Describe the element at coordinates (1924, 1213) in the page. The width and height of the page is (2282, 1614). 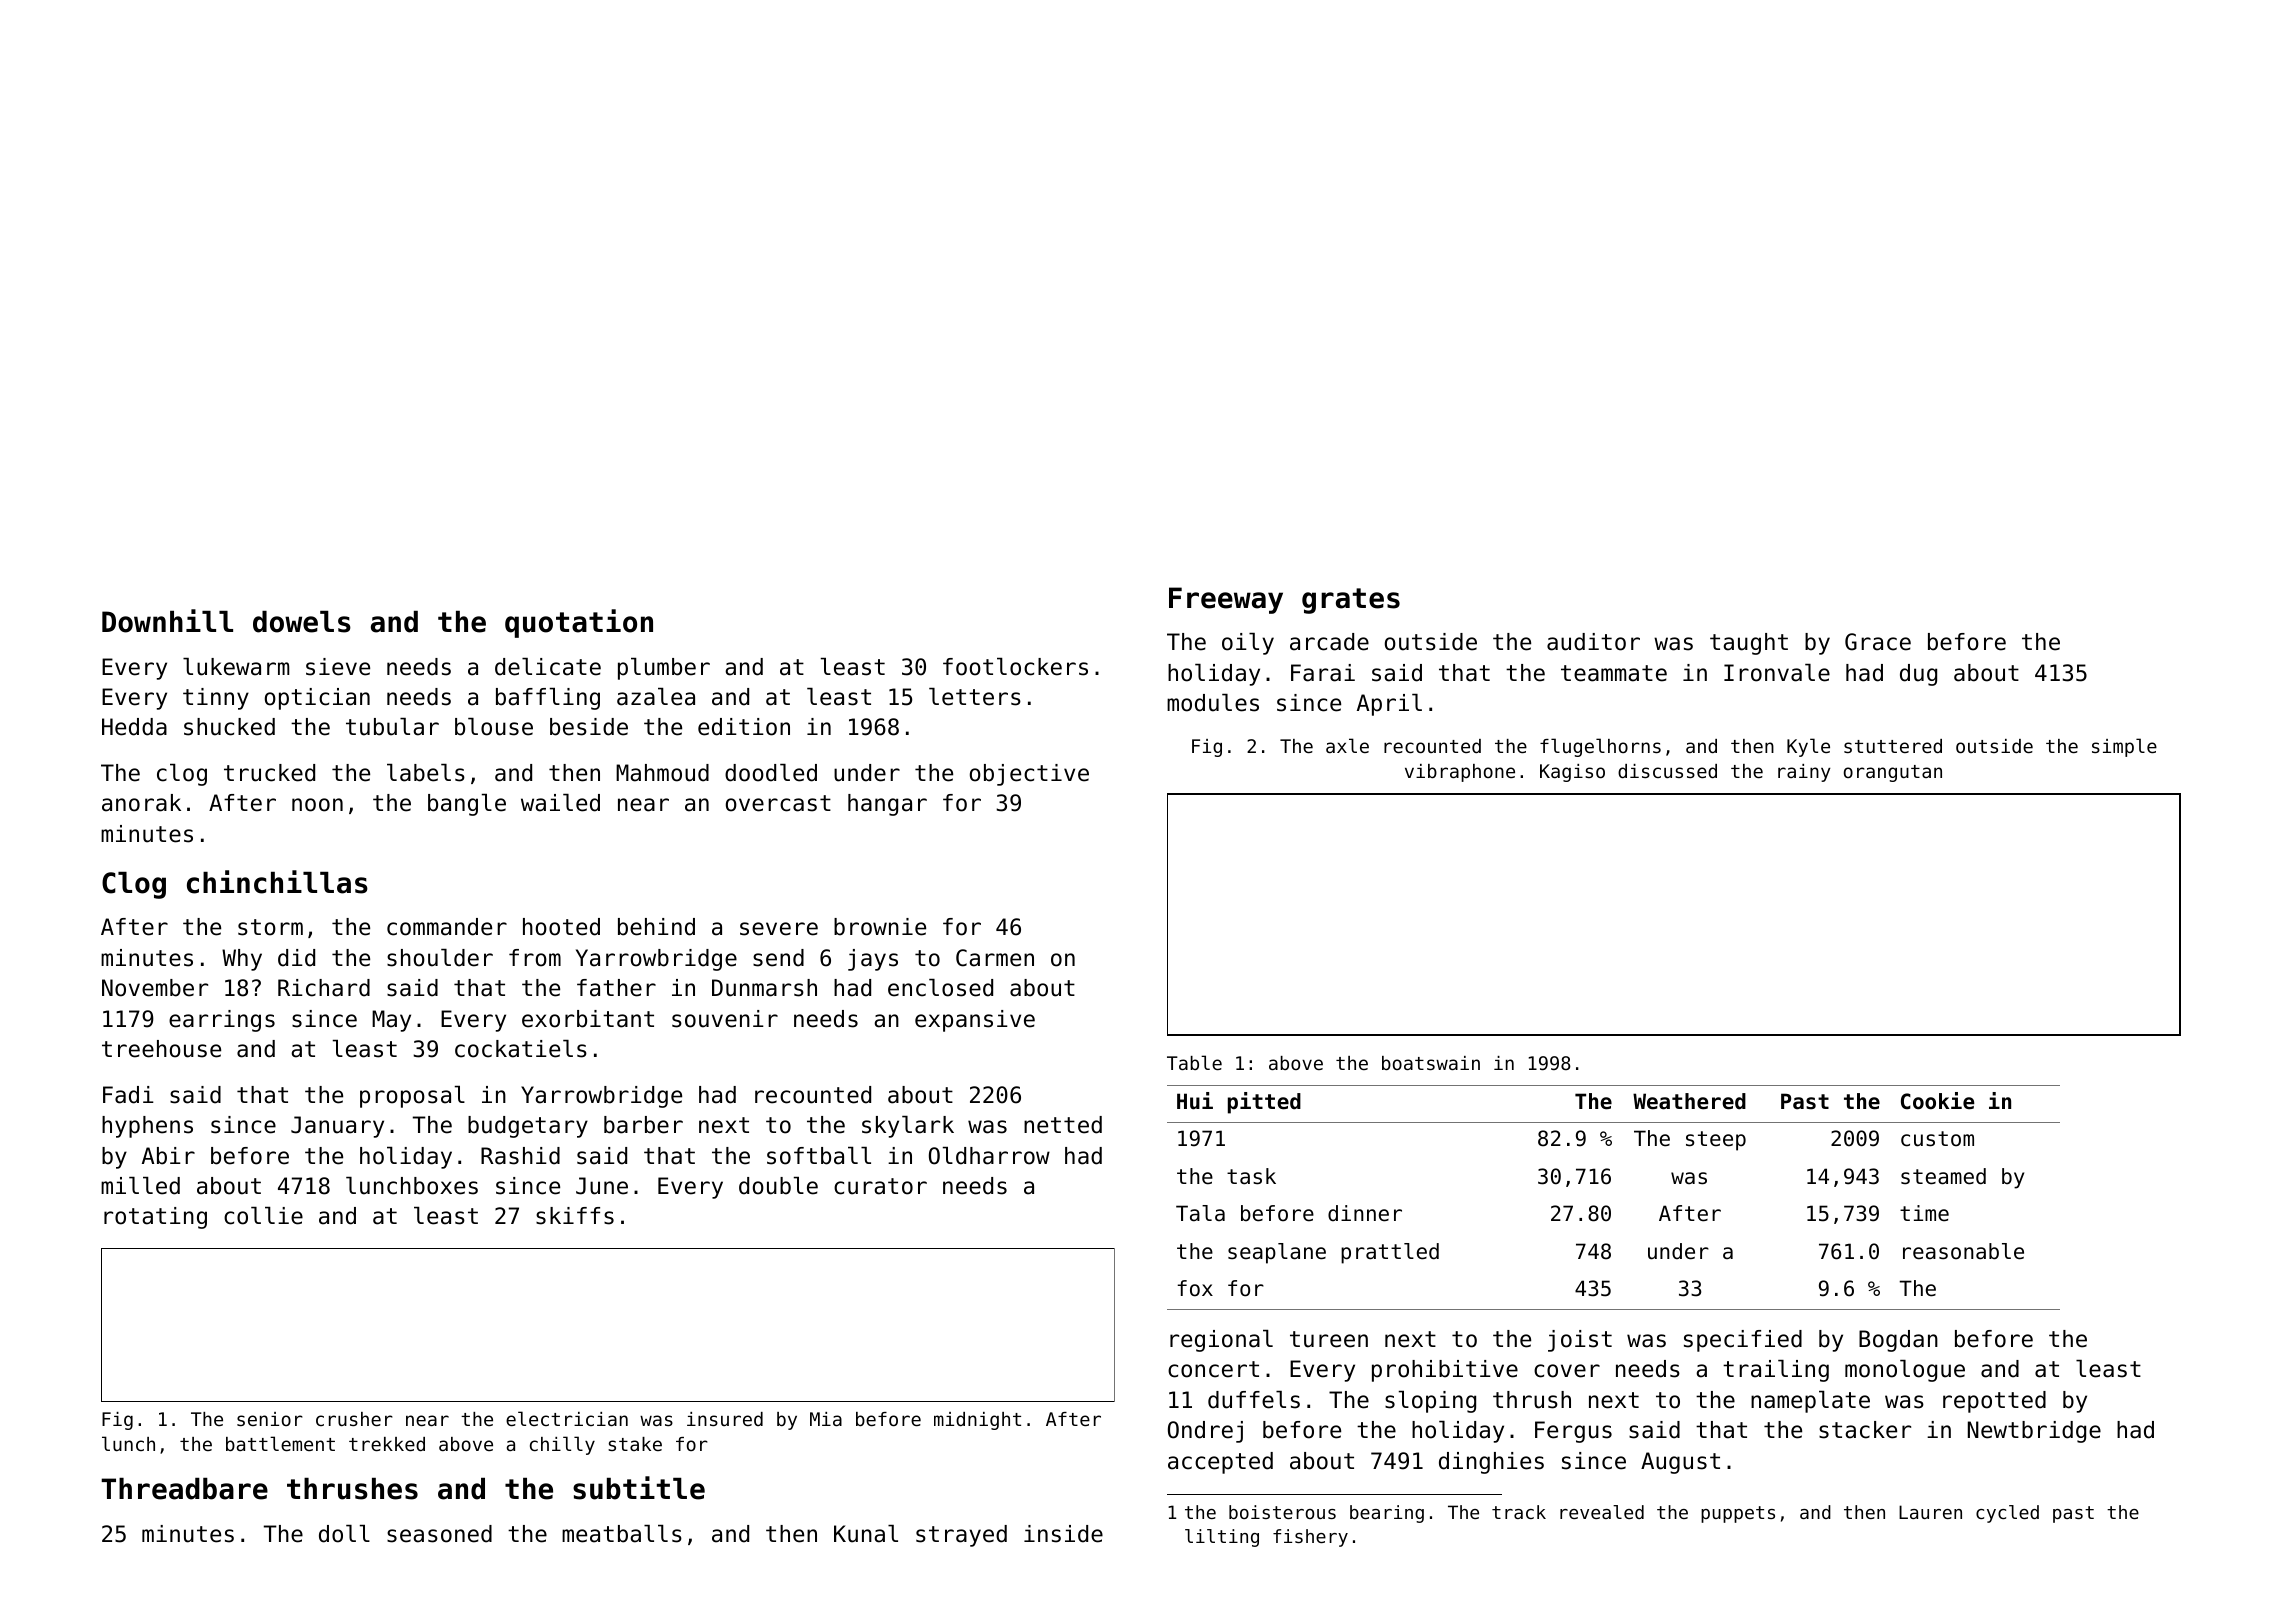
I see `time` at that location.
